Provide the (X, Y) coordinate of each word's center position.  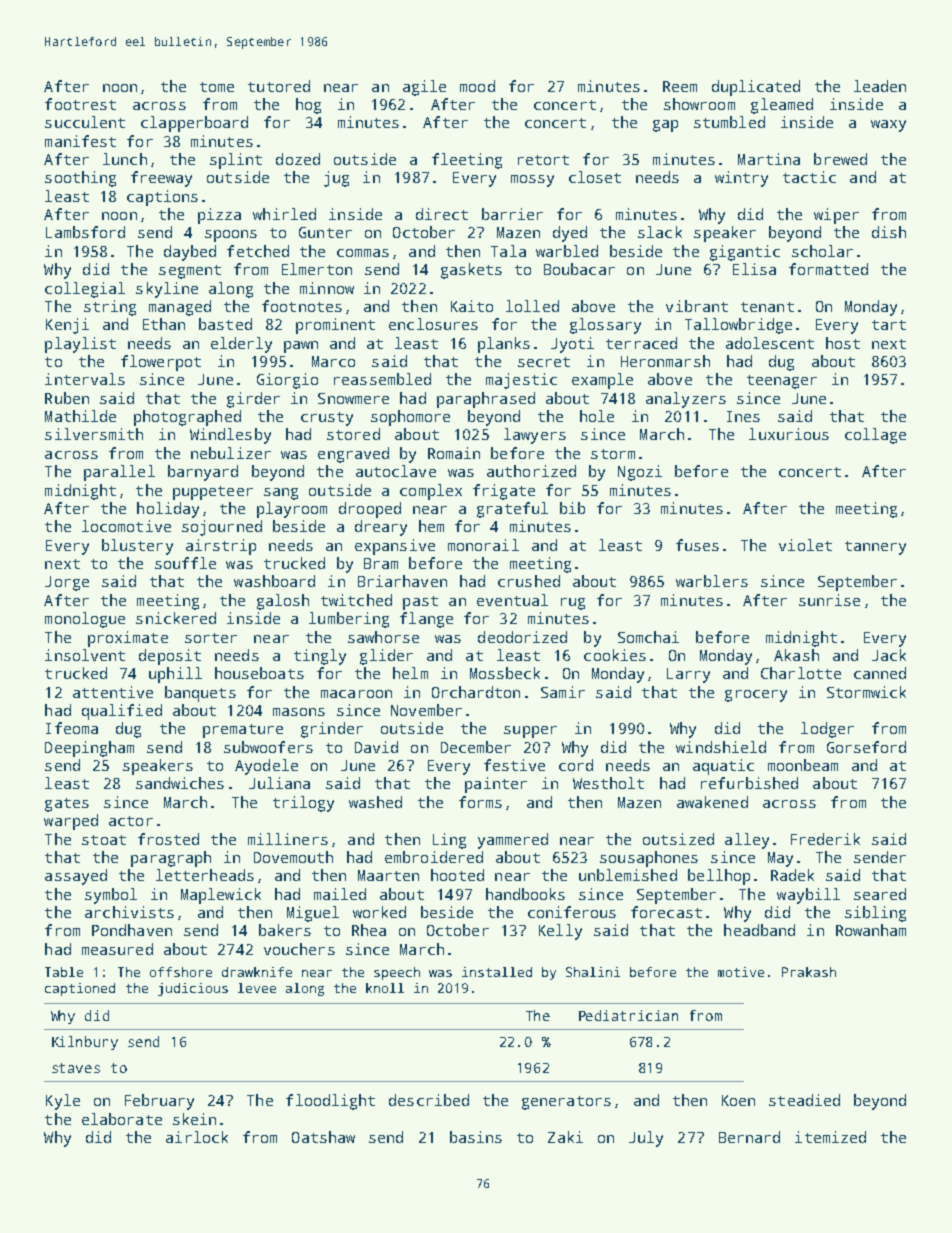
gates (67, 805)
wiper (836, 216)
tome (217, 87)
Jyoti (572, 345)
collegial (85, 290)
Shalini (593, 972)
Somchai (648, 637)
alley (747, 841)
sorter (211, 638)
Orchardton (476, 692)
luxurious (789, 434)
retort (543, 160)
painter (496, 785)
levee (257, 988)
